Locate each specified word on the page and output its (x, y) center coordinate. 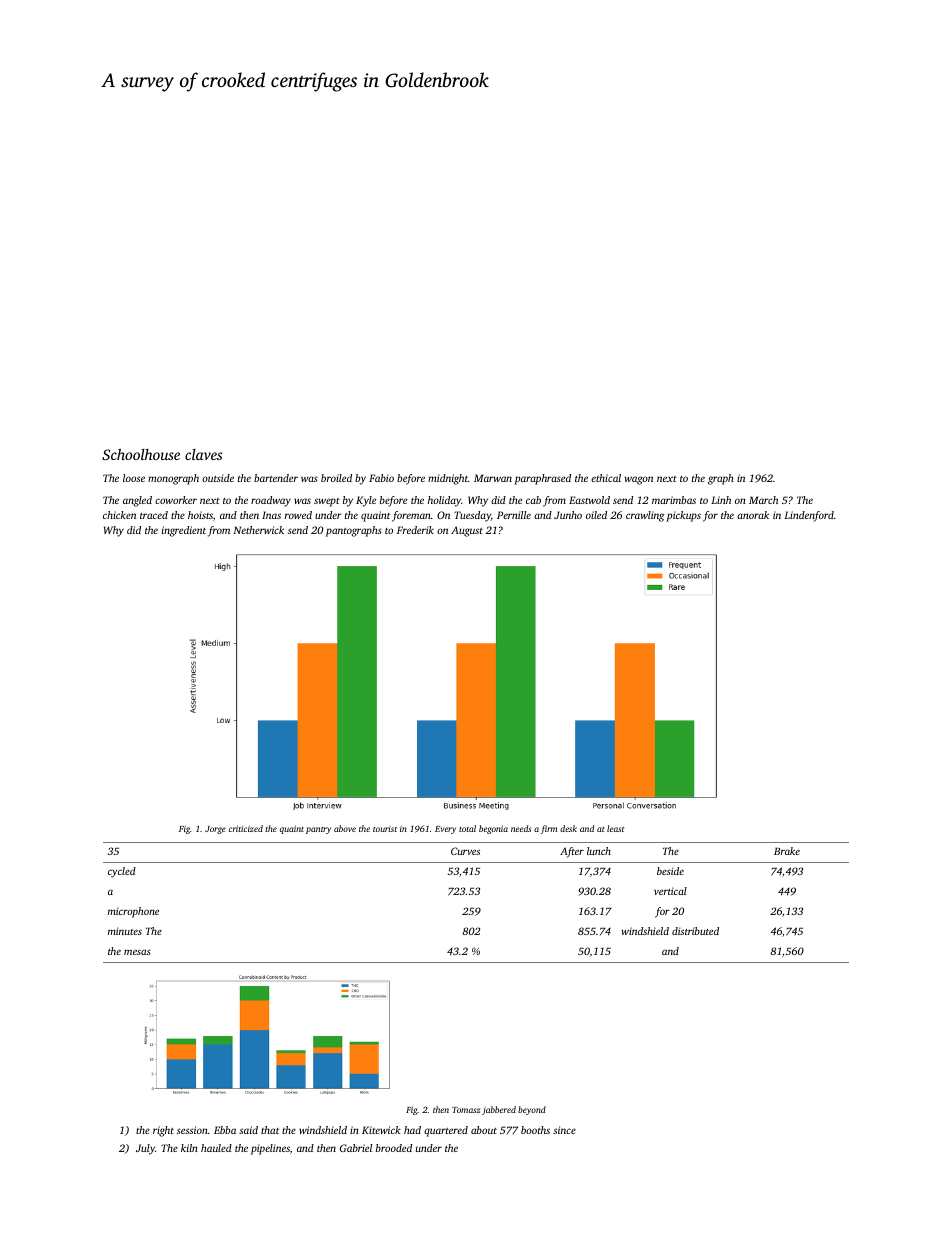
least (615, 828)
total (467, 828)
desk (568, 828)
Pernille (514, 515)
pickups (683, 516)
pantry (318, 830)
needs (521, 828)
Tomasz (466, 1110)
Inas (271, 515)
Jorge (215, 830)
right (163, 1131)
